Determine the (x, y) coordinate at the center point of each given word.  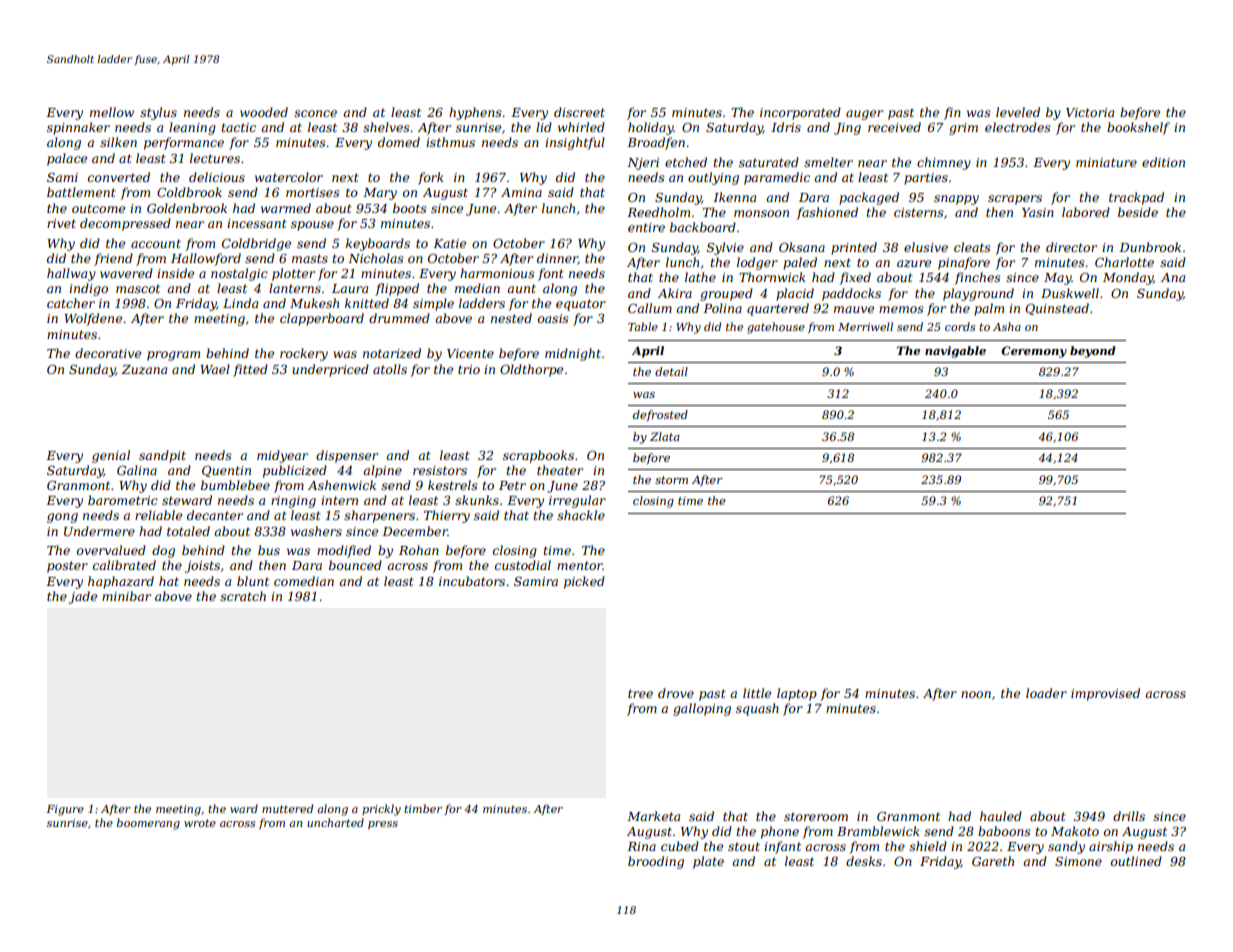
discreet (579, 112)
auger (864, 115)
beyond (1093, 352)
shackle (581, 515)
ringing (293, 502)
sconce (315, 113)
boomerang (148, 824)
